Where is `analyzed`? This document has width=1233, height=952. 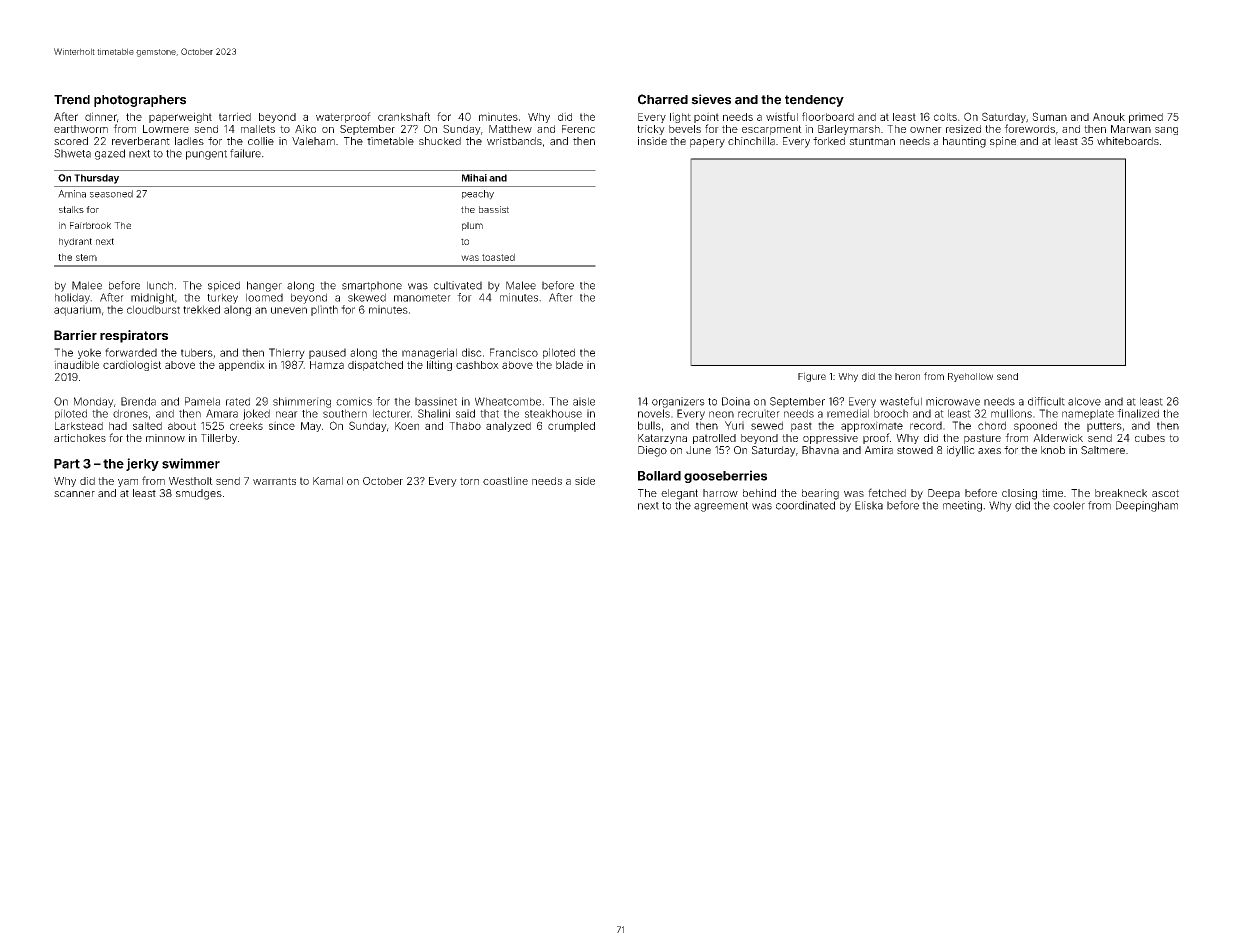
analyzed is located at coordinates (508, 427).
